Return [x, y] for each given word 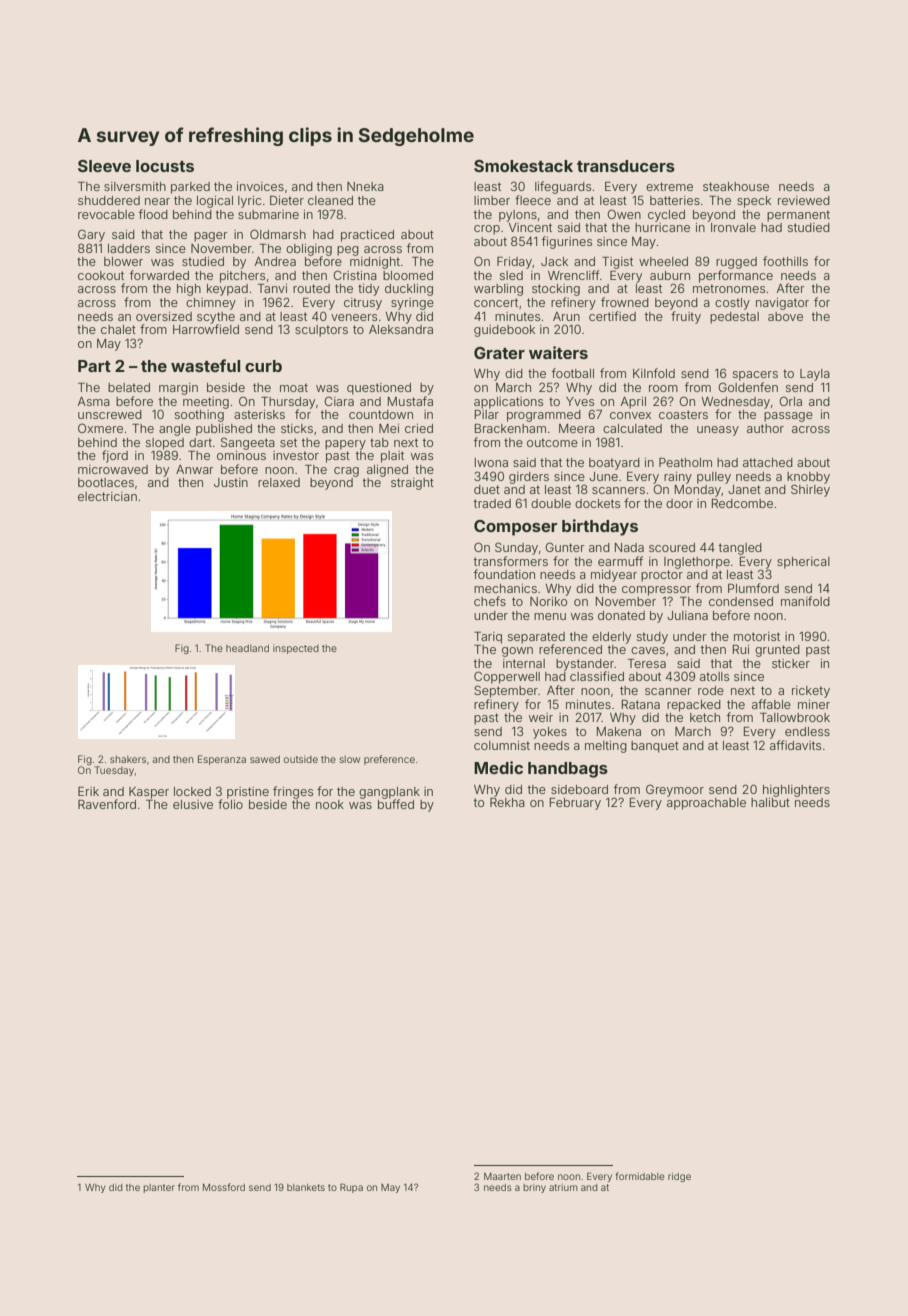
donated [621, 615]
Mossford [224, 1187]
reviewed [804, 200]
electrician [107, 496]
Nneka [365, 186]
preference [389, 760]
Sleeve [104, 166]
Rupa [351, 1188]
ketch [705, 717]
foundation [504, 574]
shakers [128, 759]
